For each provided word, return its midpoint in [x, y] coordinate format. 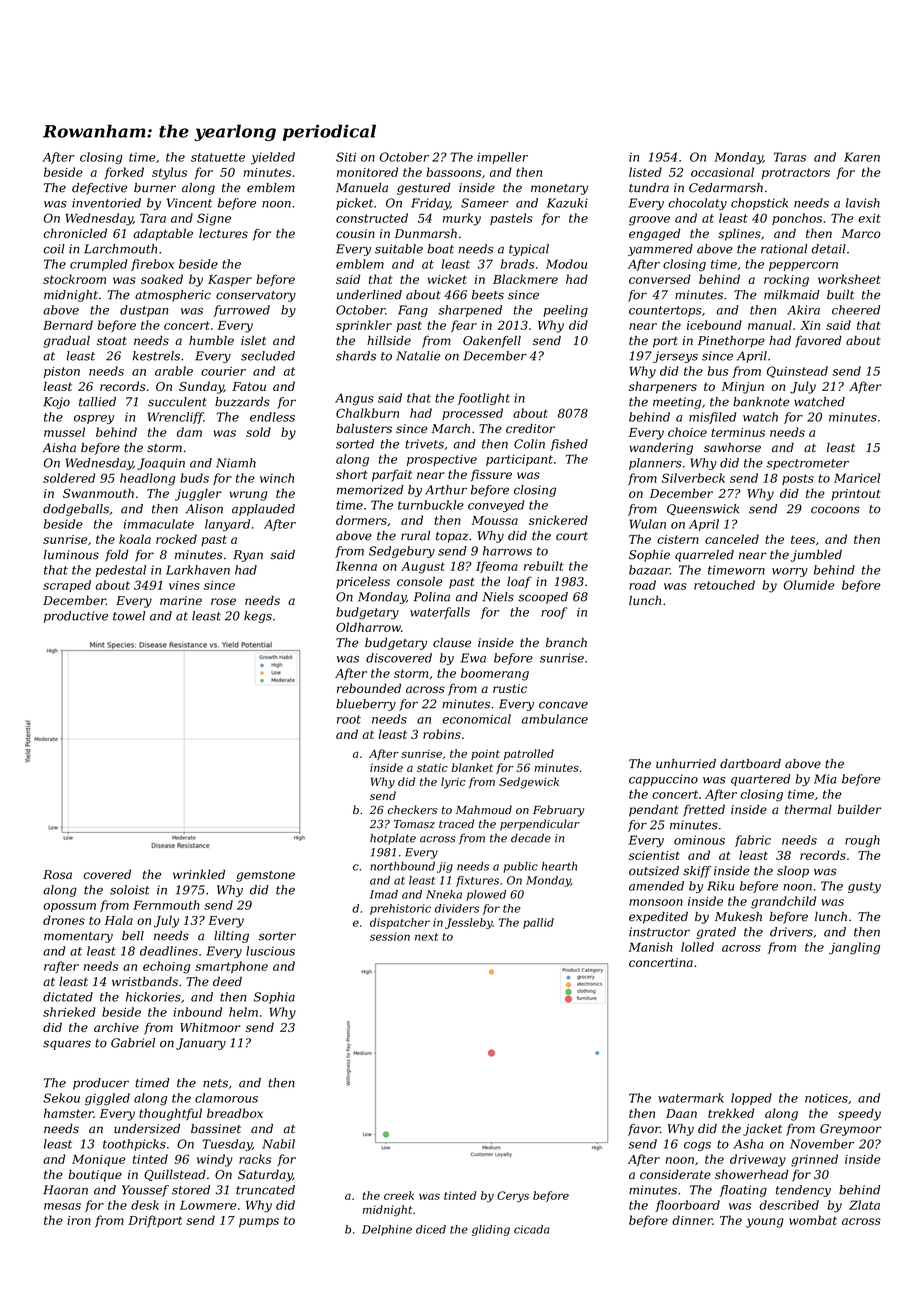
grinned [814, 1160]
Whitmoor [210, 1027]
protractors [796, 173]
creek [399, 1195]
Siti [346, 157]
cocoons [835, 510]
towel [129, 616]
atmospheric [173, 296]
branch [566, 643]
